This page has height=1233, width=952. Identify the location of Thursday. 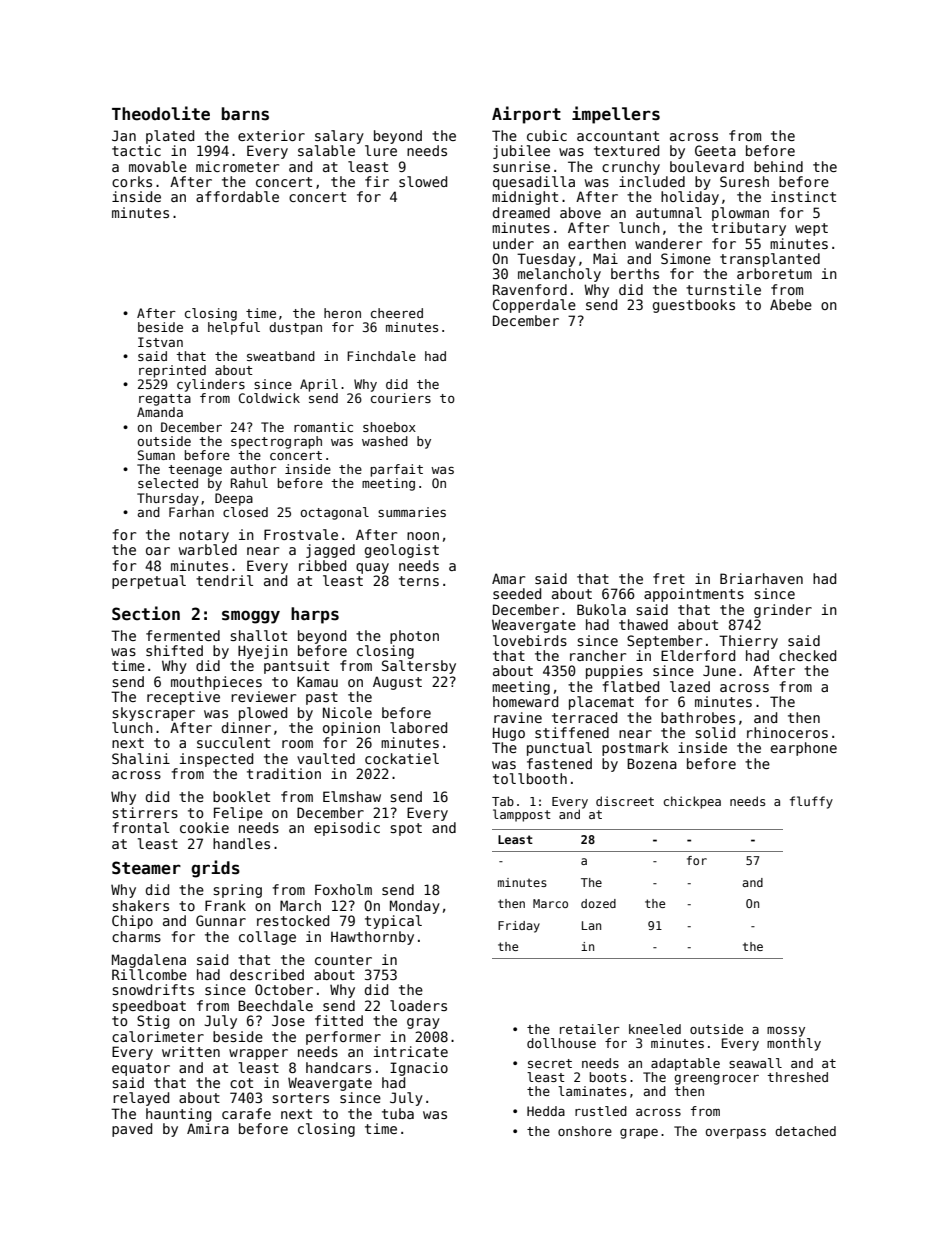
(168, 499).
